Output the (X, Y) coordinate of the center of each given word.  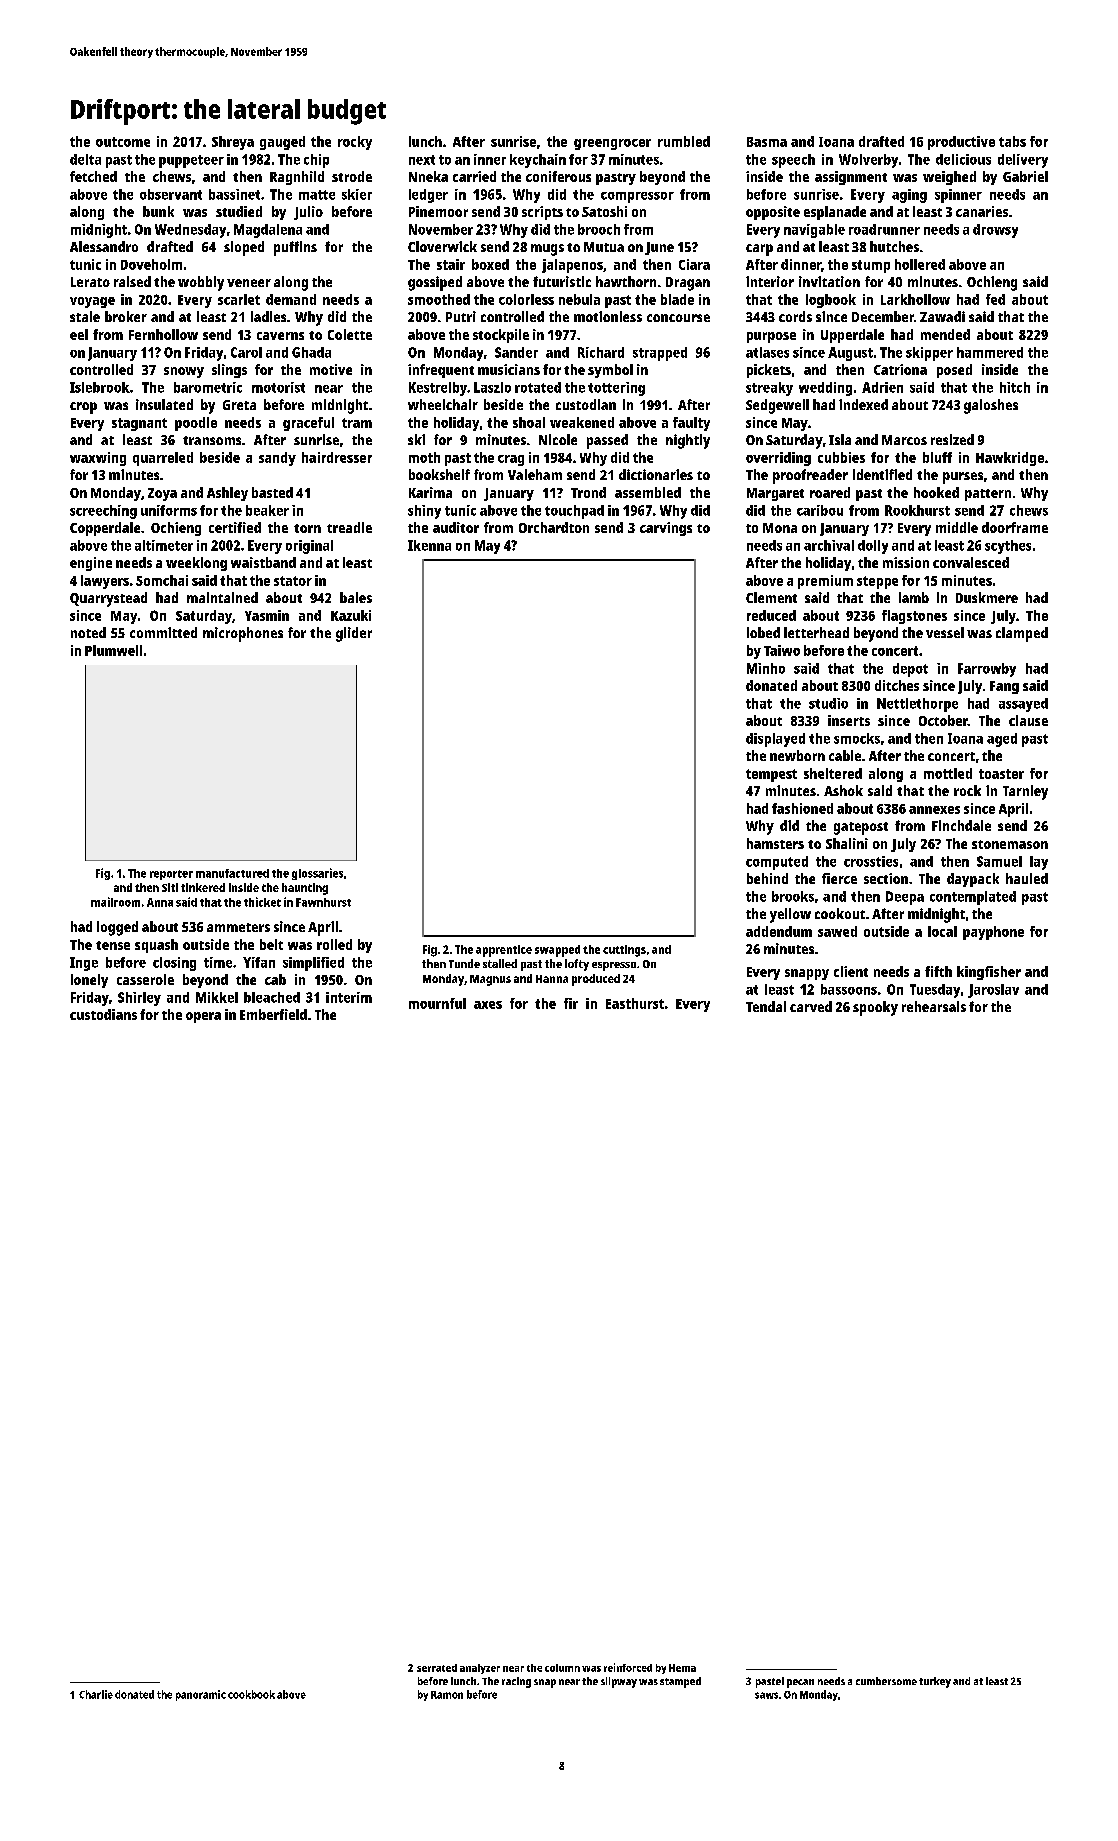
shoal (529, 422)
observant (171, 194)
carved (811, 1006)
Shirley (139, 999)
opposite (773, 213)
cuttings (624, 951)
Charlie (96, 1694)
